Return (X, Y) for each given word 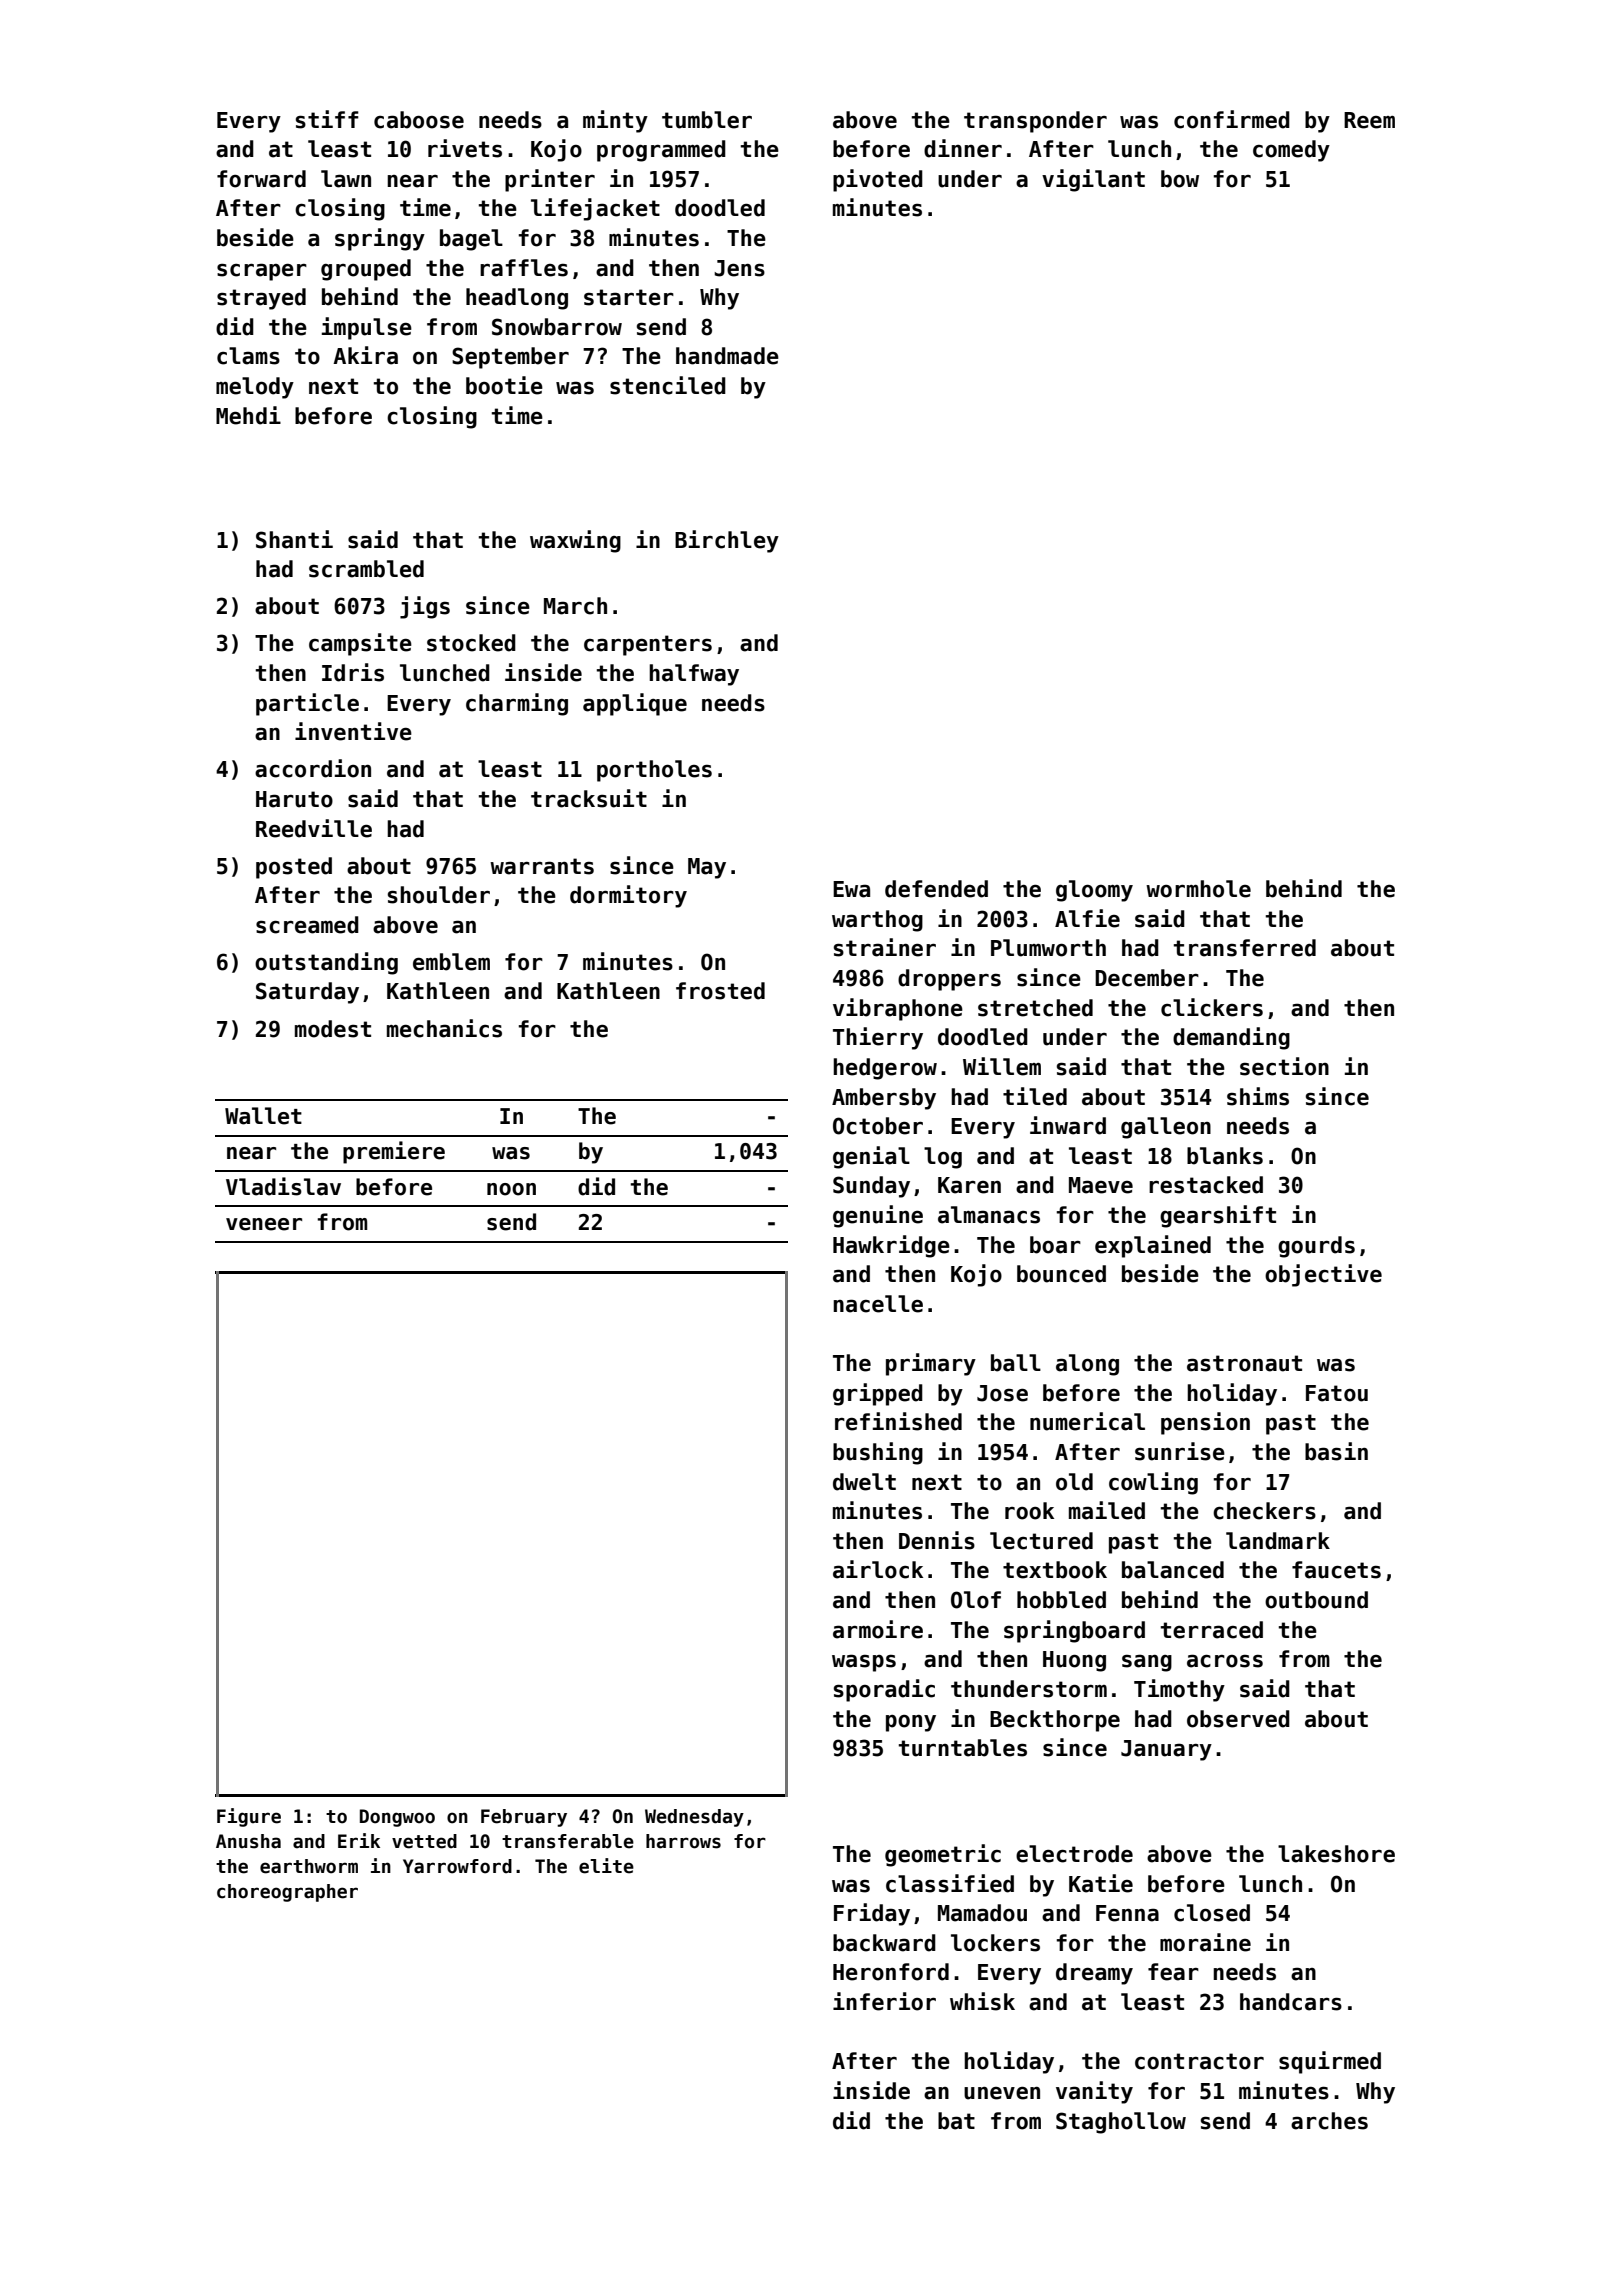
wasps (864, 1663)
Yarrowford (457, 1866)
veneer (264, 1224)
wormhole (1198, 889)
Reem (1369, 120)
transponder (1035, 122)
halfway (694, 675)
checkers (1264, 1511)
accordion (313, 768)
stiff (327, 119)
